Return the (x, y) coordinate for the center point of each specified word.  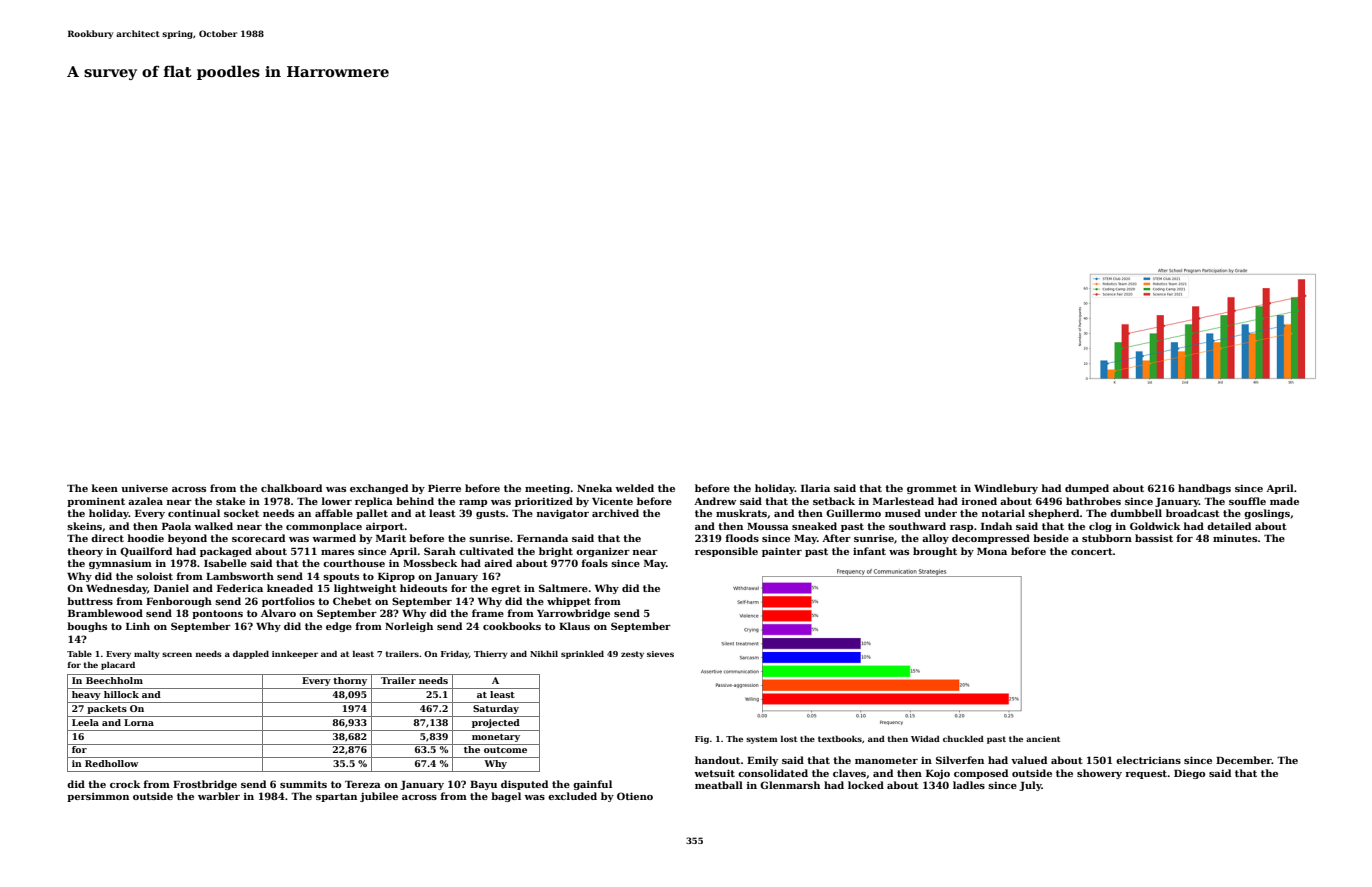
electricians (1148, 760)
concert (1092, 551)
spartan (336, 797)
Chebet (352, 601)
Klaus (574, 626)
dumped (1087, 489)
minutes (1235, 538)
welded (634, 488)
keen (105, 488)
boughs (87, 627)
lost (789, 739)
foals (595, 563)
